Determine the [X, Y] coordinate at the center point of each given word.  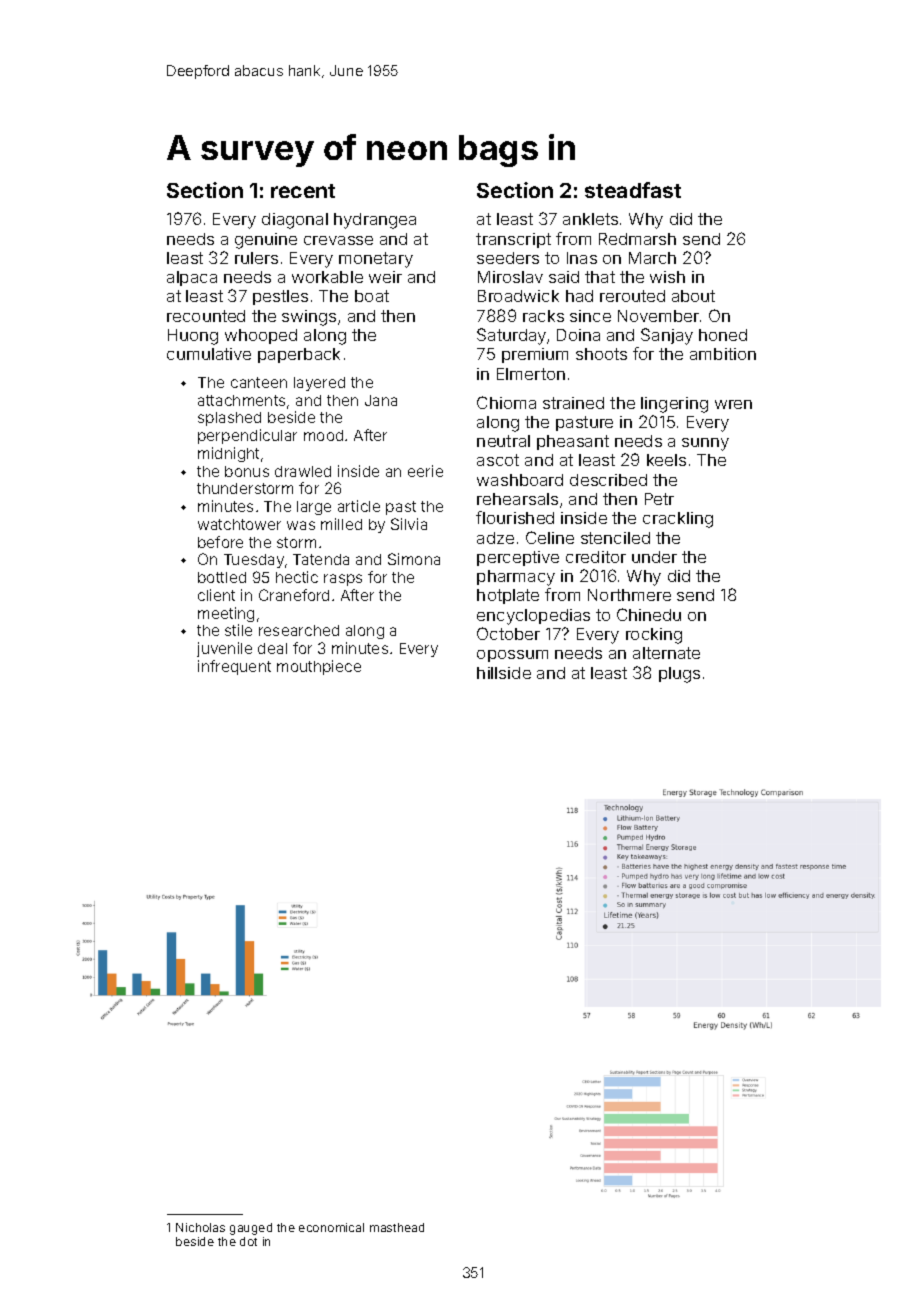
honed [723, 335]
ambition [723, 354]
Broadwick [518, 296]
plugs [679, 675]
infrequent [234, 667]
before [220, 542]
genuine [266, 241]
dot [248, 1241]
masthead [397, 1227]
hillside [504, 673]
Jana [381, 400]
